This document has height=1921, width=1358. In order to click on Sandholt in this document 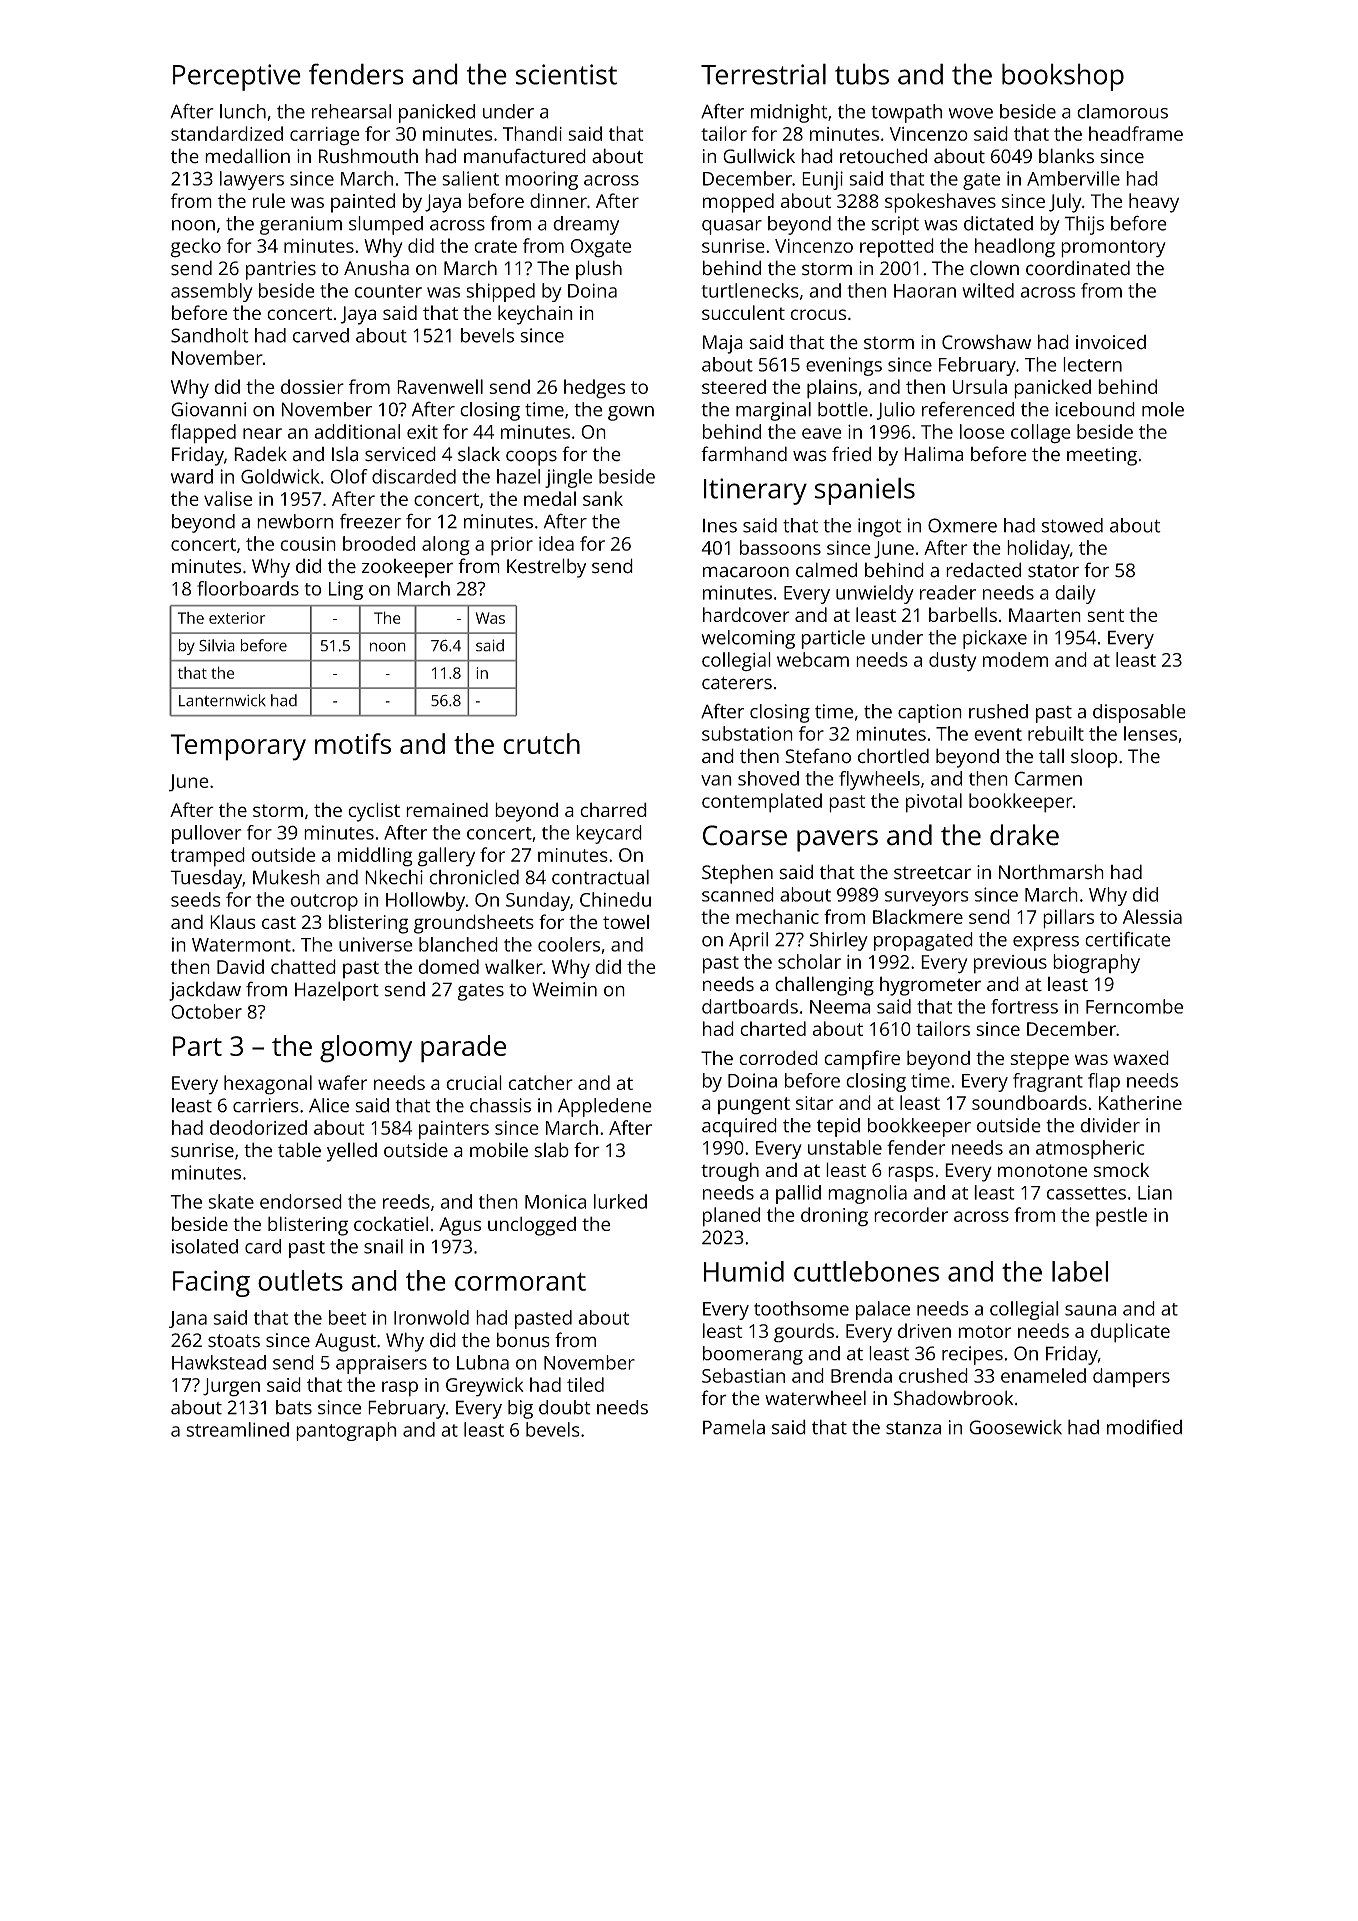, I will do `click(210, 335)`.
